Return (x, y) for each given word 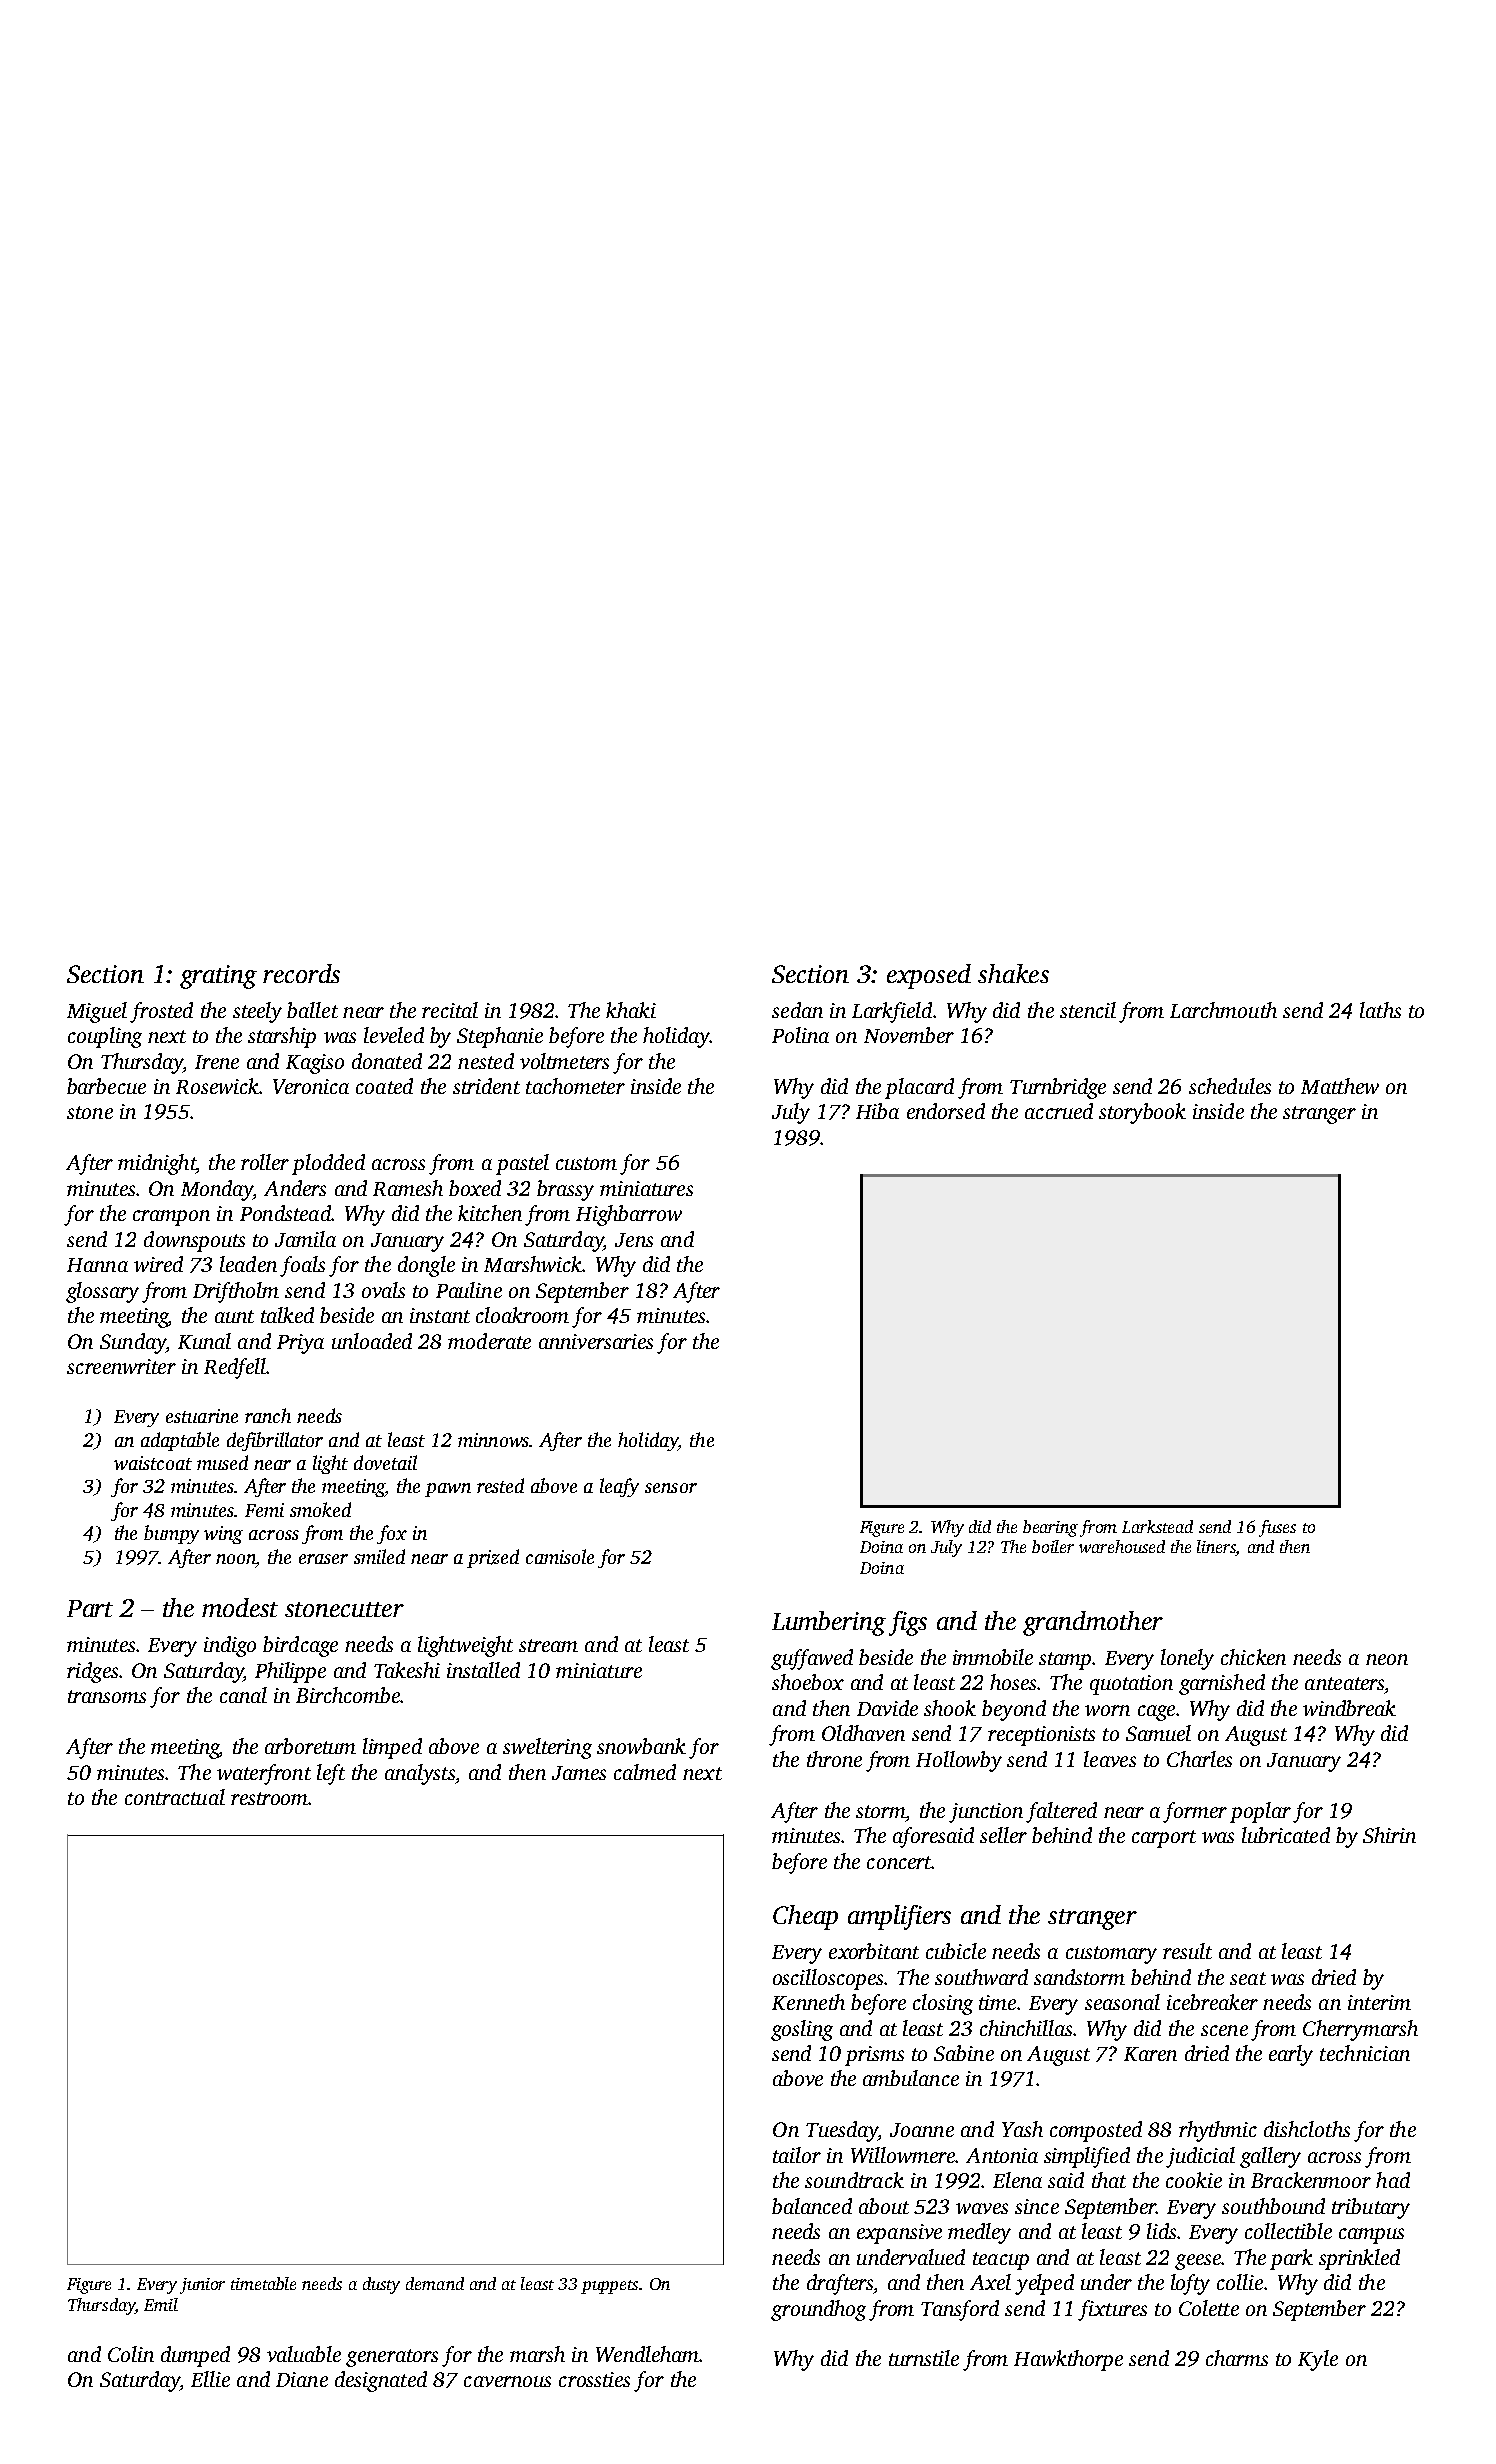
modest (240, 1607)
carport (1164, 1839)
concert (899, 1862)
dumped (195, 2356)
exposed (929, 976)
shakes (1013, 973)
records (301, 973)
